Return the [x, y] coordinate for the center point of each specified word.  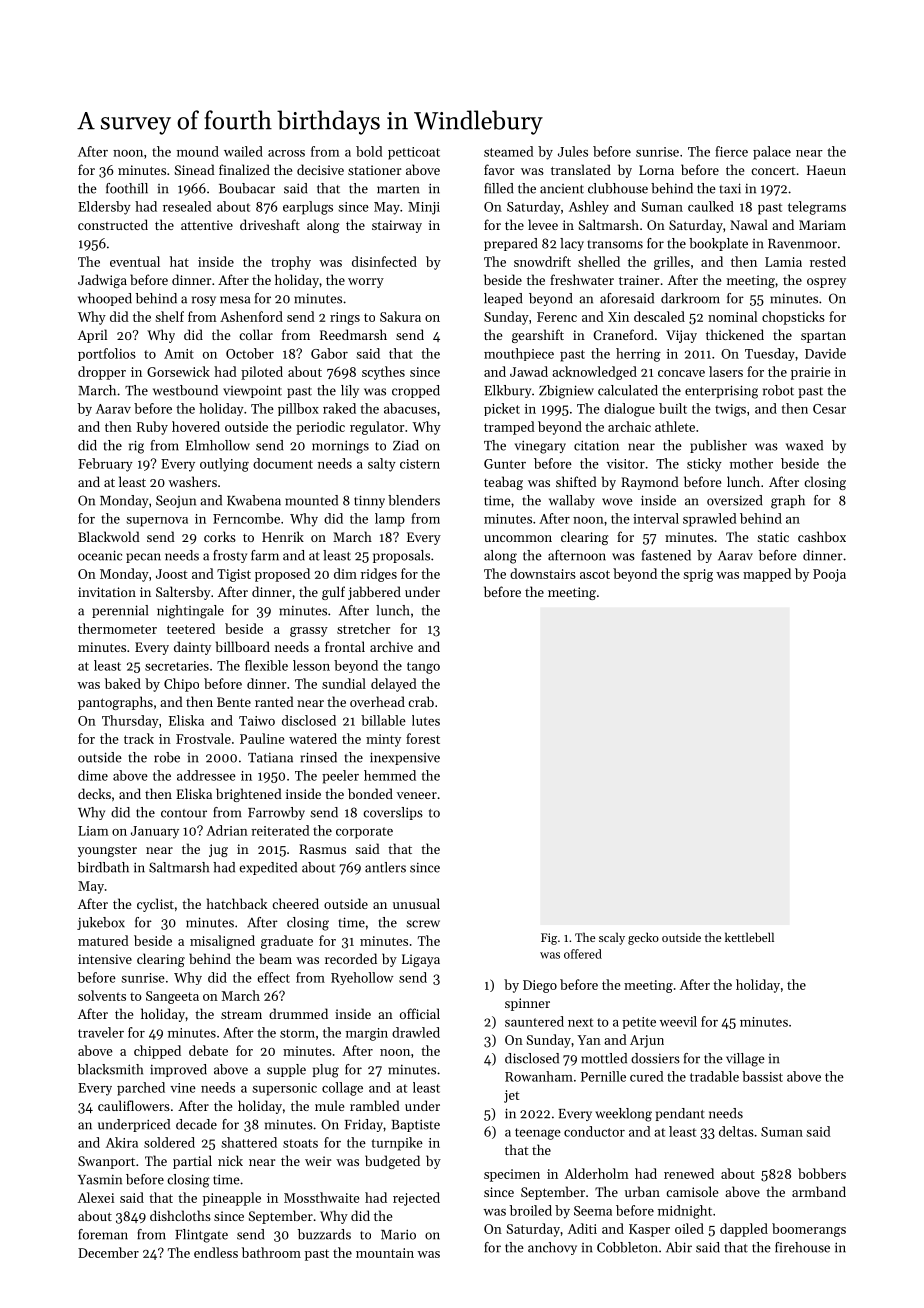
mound [198, 151]
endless [216, 1252]
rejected [416, 1199]
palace [772, 153]
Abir [679, 1247]
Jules [573, 151]
